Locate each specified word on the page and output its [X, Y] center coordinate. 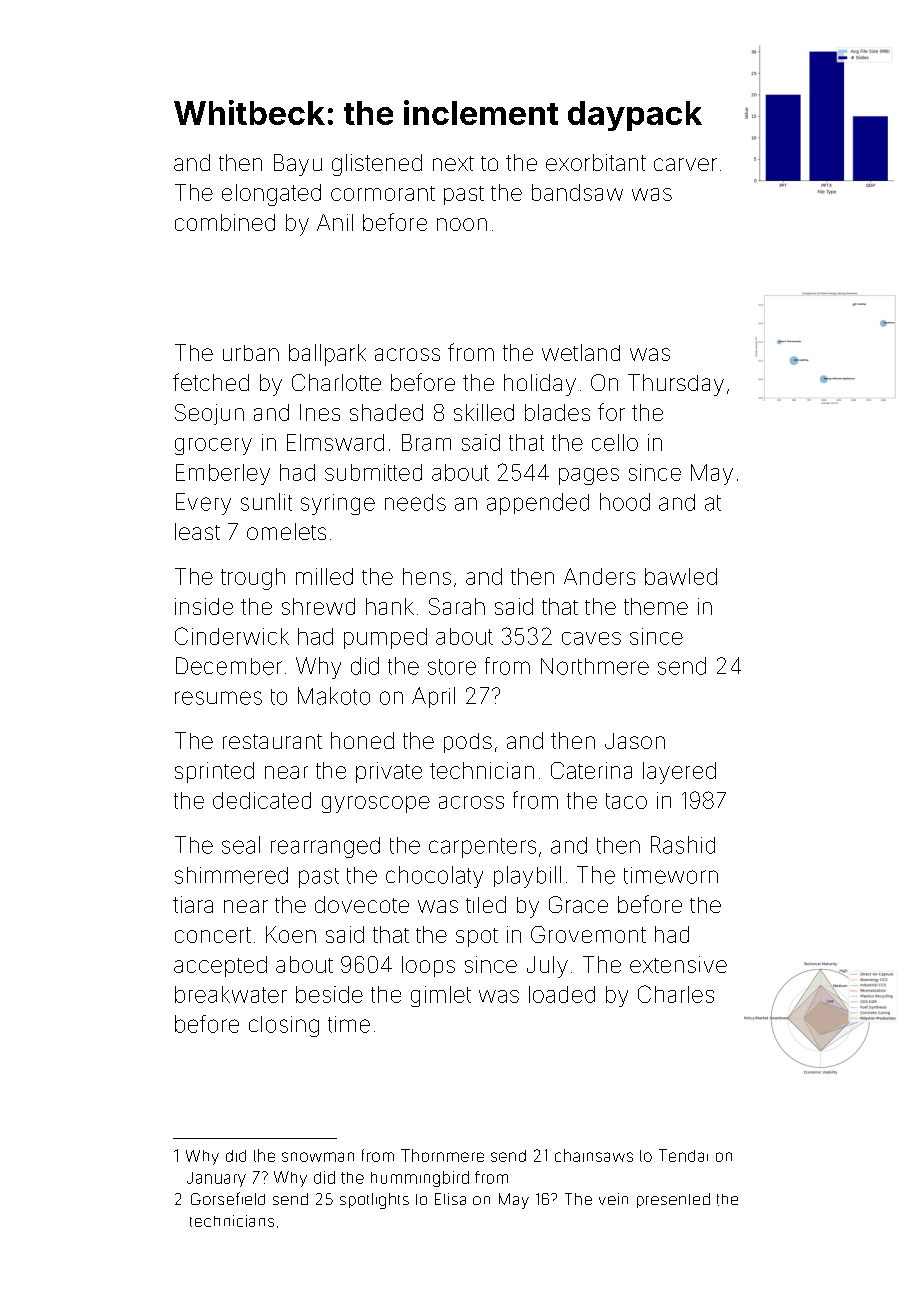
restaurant [272, 741]
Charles [676, 994]
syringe [338, 504]
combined [225, 222]
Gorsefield [228, 1198]
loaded [562, 994]
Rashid [683, 845]
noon [462, 224]
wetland [581, 352]
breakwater [231, 994]
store [452, 667]
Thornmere [442, 1155]
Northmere [595, 666]
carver [685, 164]
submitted [373, 472]
